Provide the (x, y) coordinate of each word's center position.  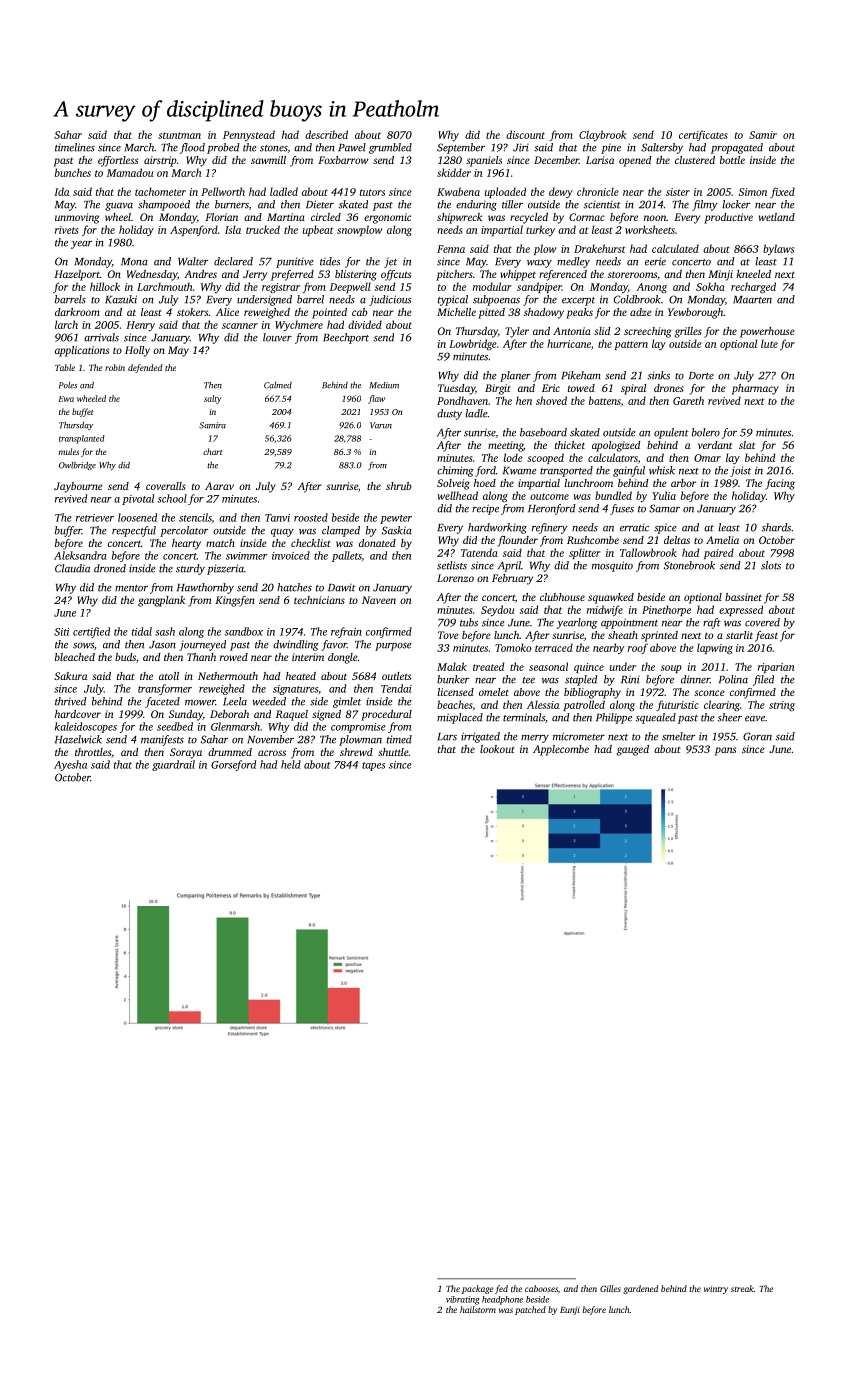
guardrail (173, 765)
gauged (633, 750)
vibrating (463, 1300)
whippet (518, 275)
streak (742, 1288)
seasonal (548, 666)
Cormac (587, 217)
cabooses (541, 1288)
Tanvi (277, 518)
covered (762, 622)
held (291, 764)
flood (192, 148)
